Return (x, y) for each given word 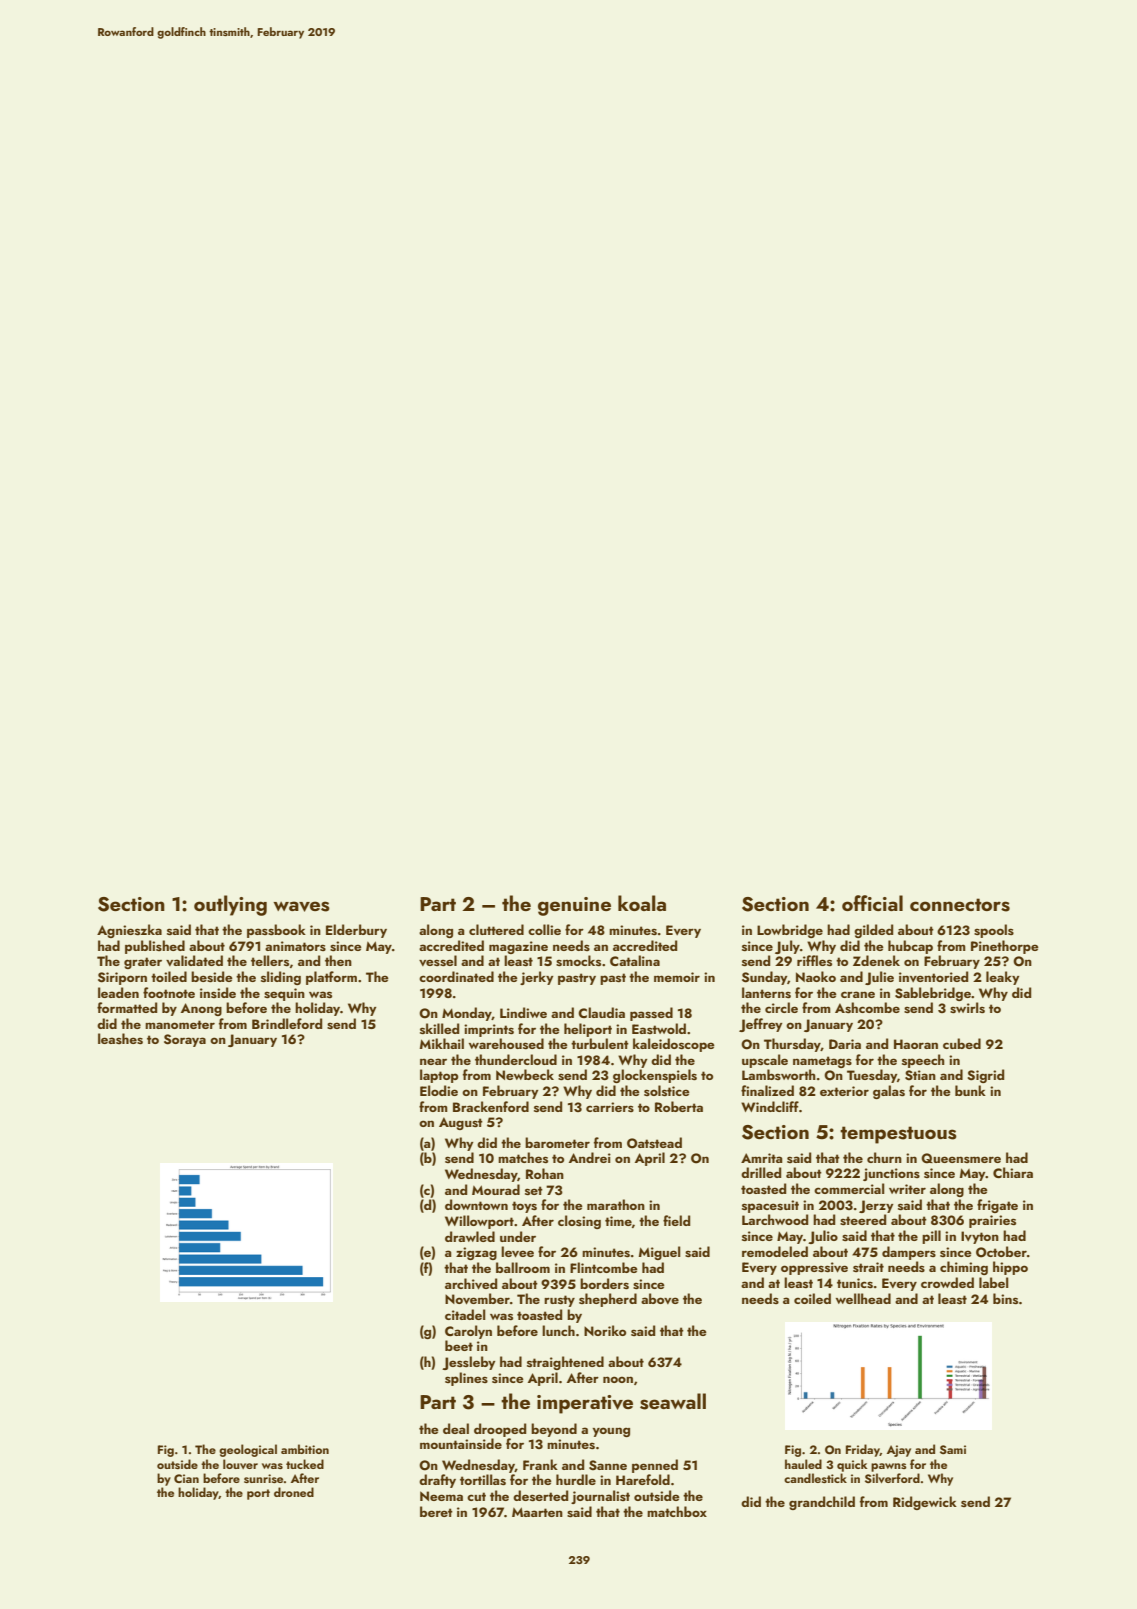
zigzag (476, 1253)
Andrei (590, 1157)
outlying (230, 905)
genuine (574, 906)
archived (471, 1284)
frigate (997, 1206)
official (872, 903)
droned (294, 1492)
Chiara (1013, 1172)
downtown (476, 1204)
